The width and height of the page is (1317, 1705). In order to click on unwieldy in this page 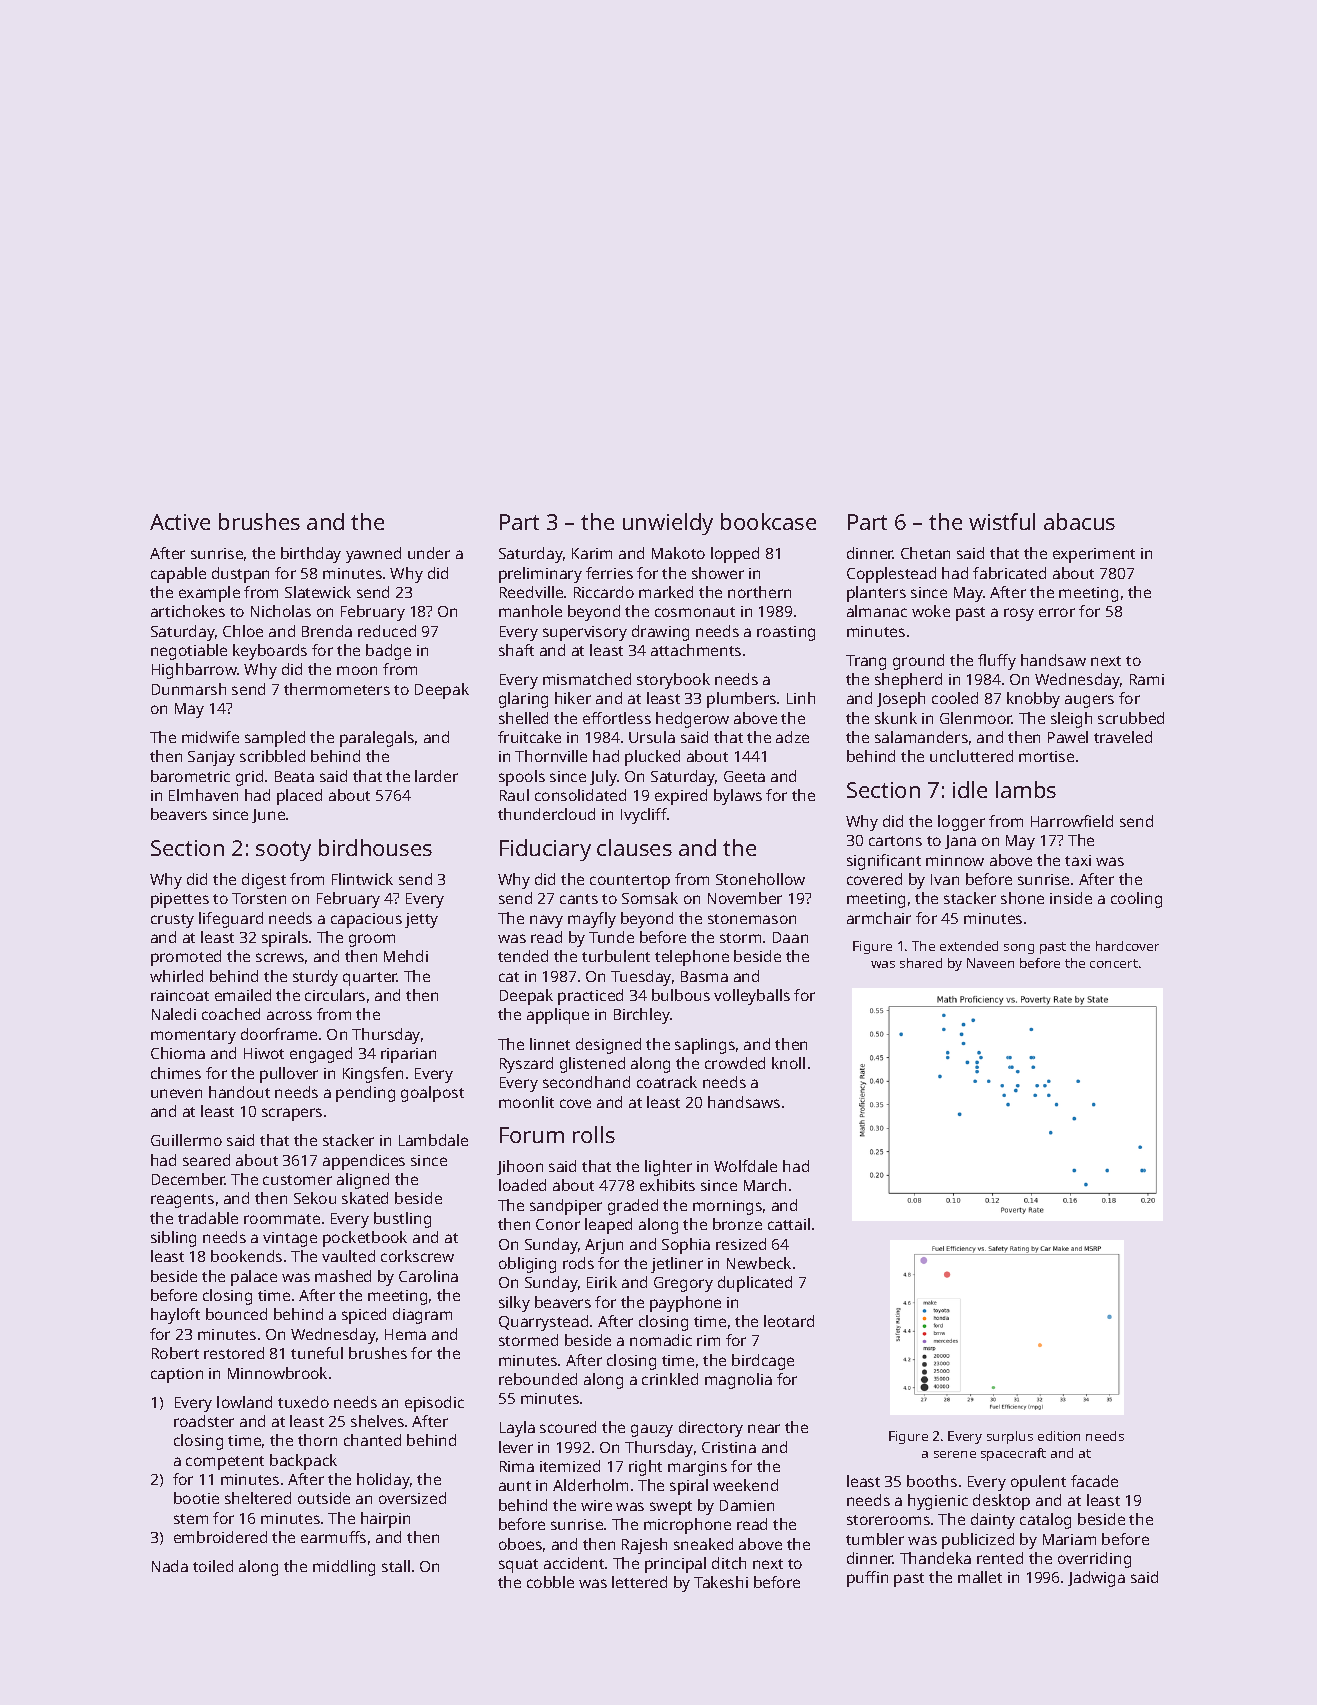, I will do `click(668, 524)`.
